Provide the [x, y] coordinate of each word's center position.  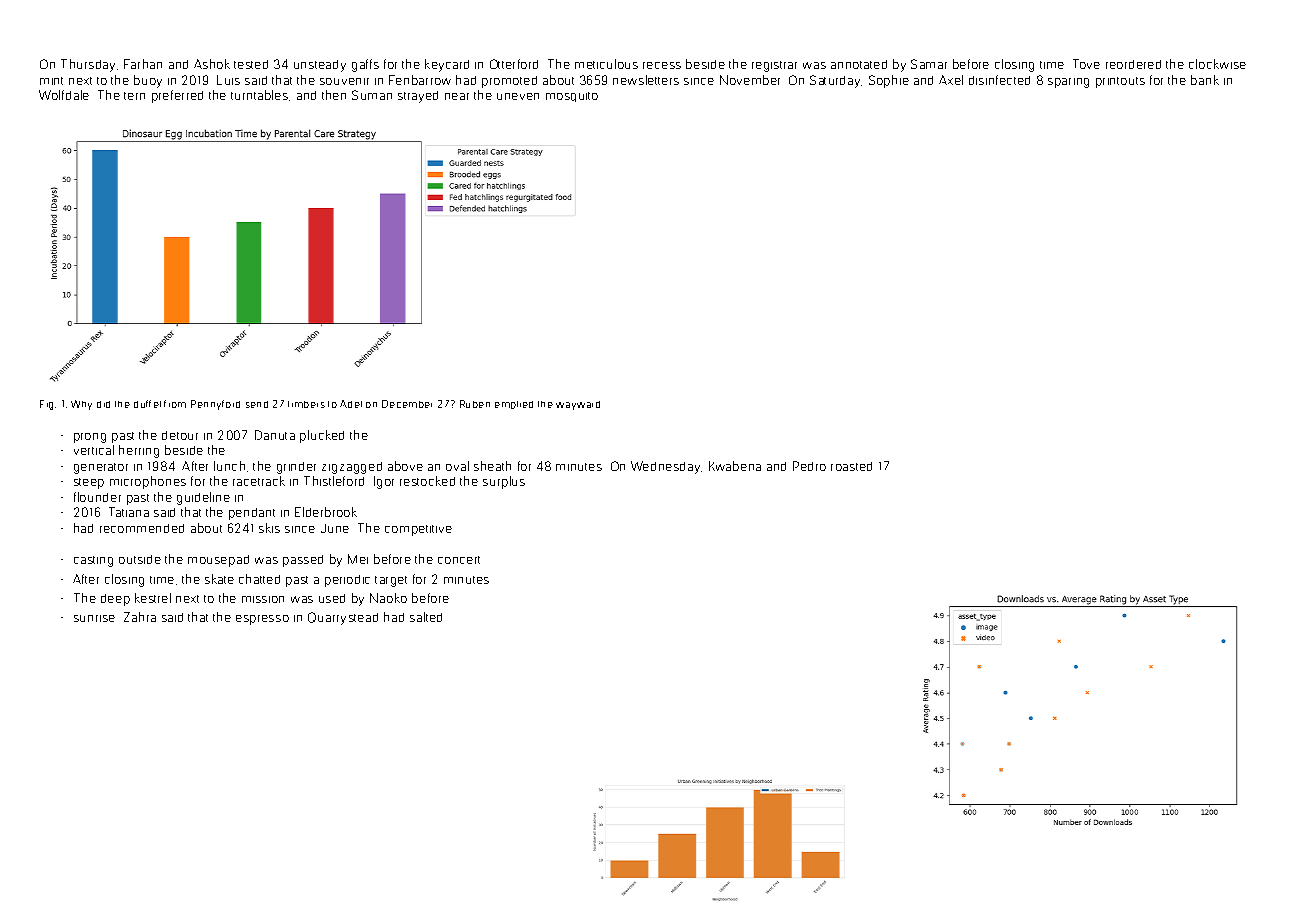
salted [426, 617]
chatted [259, 579]
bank [1205, 80]
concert [459, 560]
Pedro [809, 466]
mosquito [572, 97]
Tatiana [129, 512]
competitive [418, 530]
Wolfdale [64, 95]
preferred [177, 96]
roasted [851, 466]
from [175, 404]
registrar [774, 66]
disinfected [999, 80]
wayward [578, 405]
